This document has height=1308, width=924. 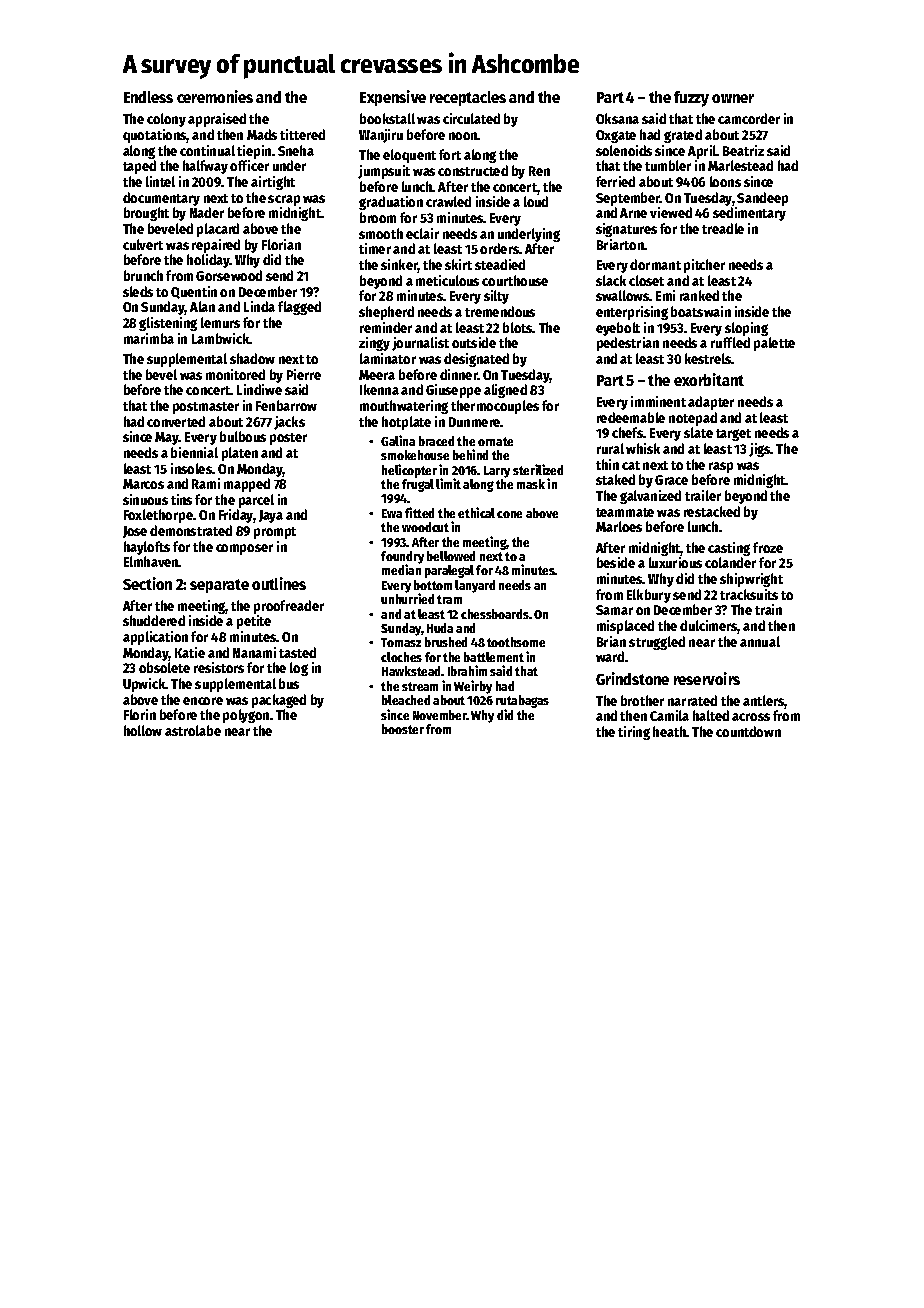 I want to click on receptacles, so click(x=468, y=98).
